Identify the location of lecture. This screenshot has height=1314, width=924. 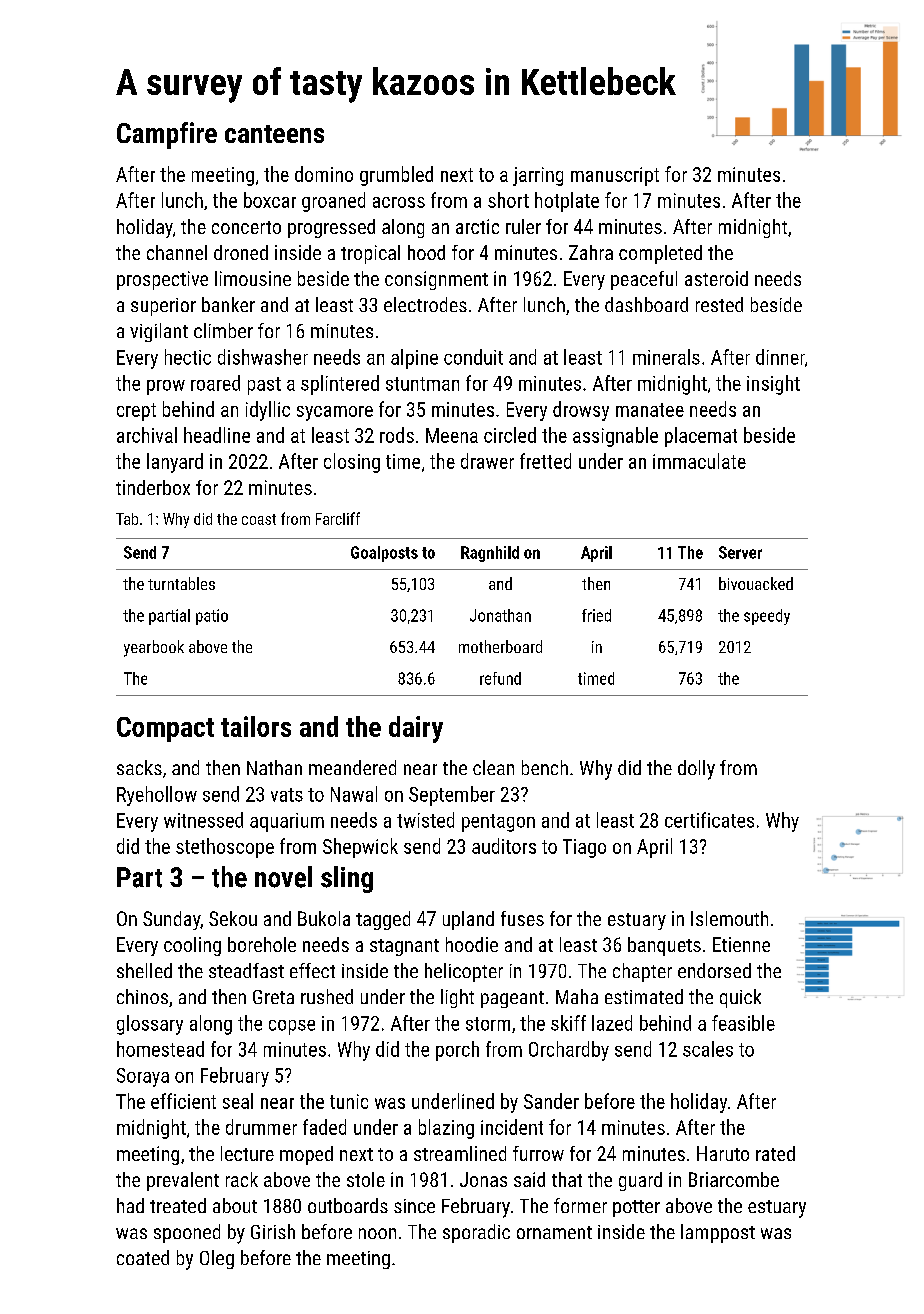
(247, 1153).
